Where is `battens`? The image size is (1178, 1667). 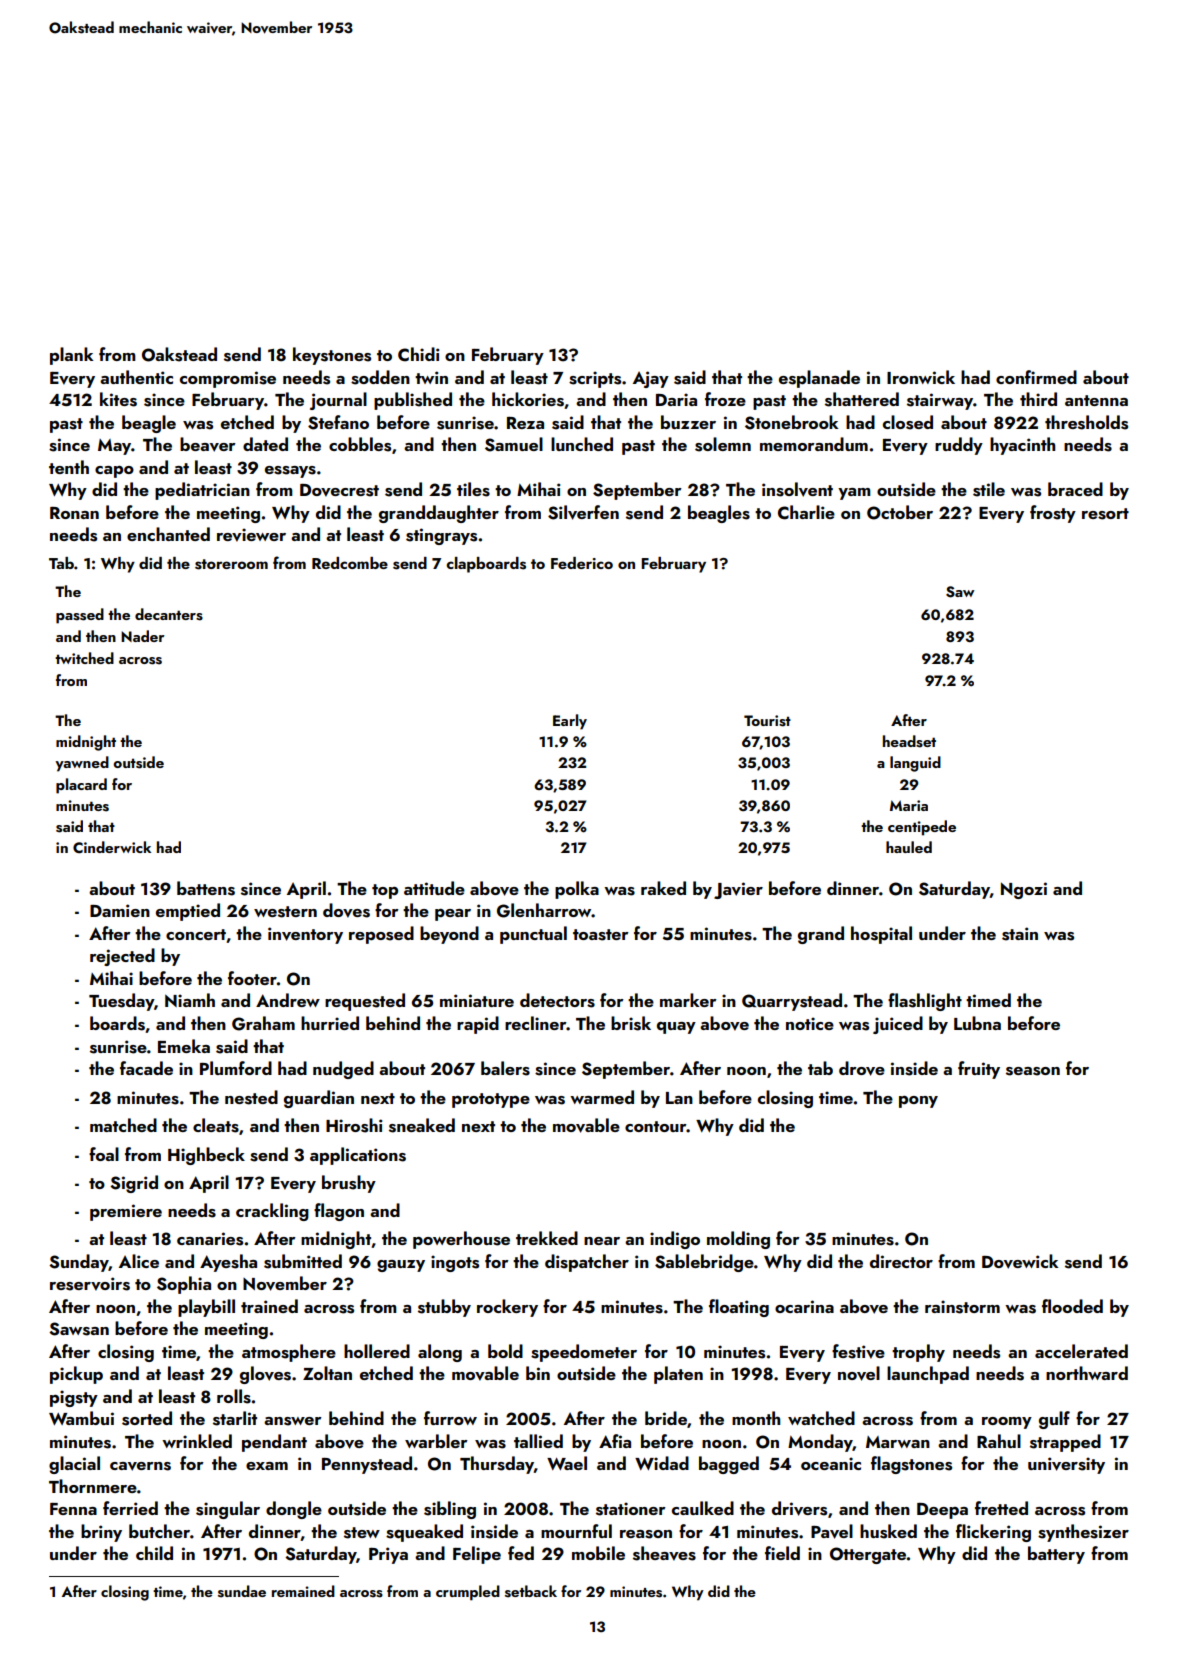 battens is located at coordinates (206, 888).
